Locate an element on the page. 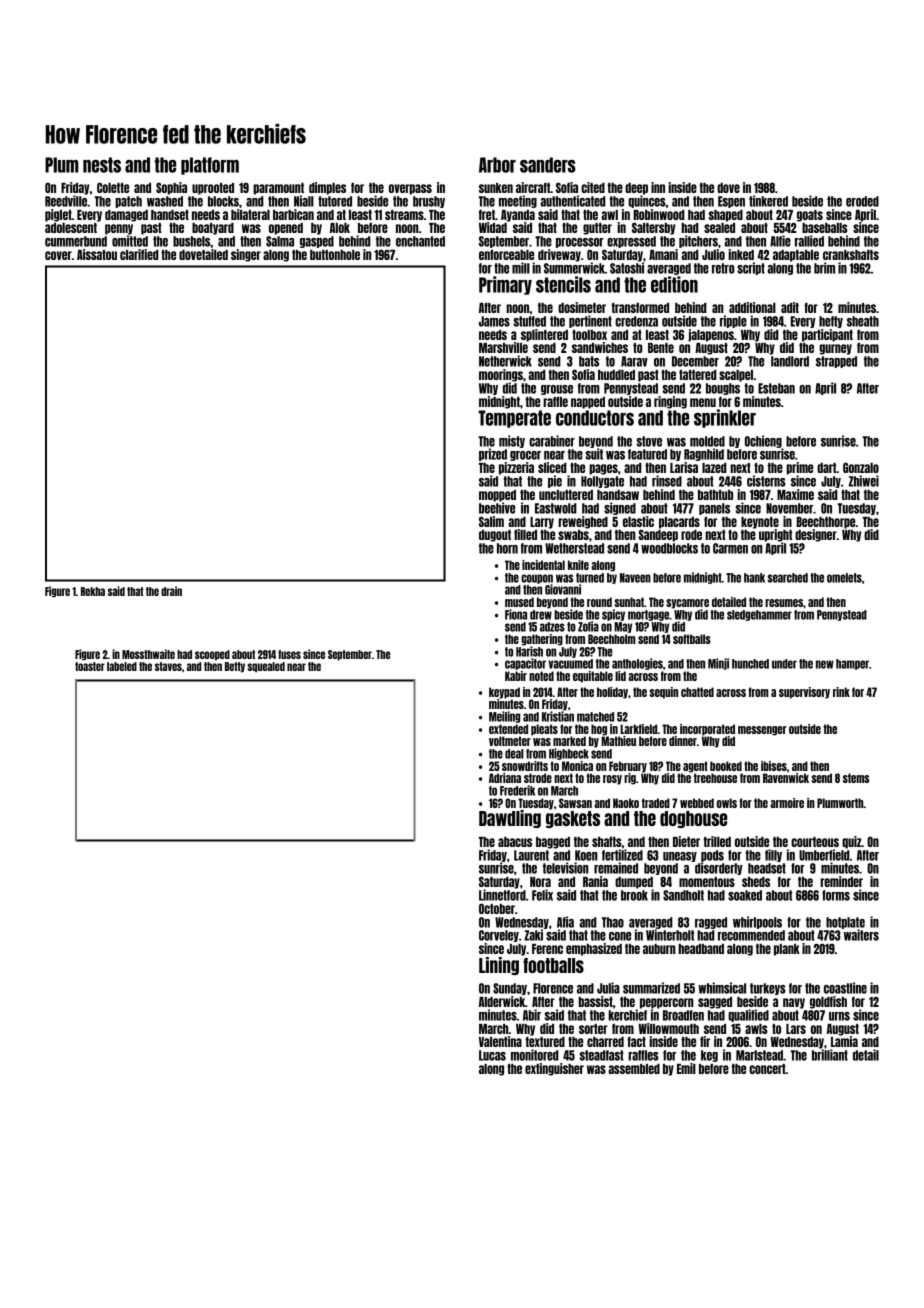 The width and height of the image is (924, 1308). Rekha is located at coordinates (93, 591).
